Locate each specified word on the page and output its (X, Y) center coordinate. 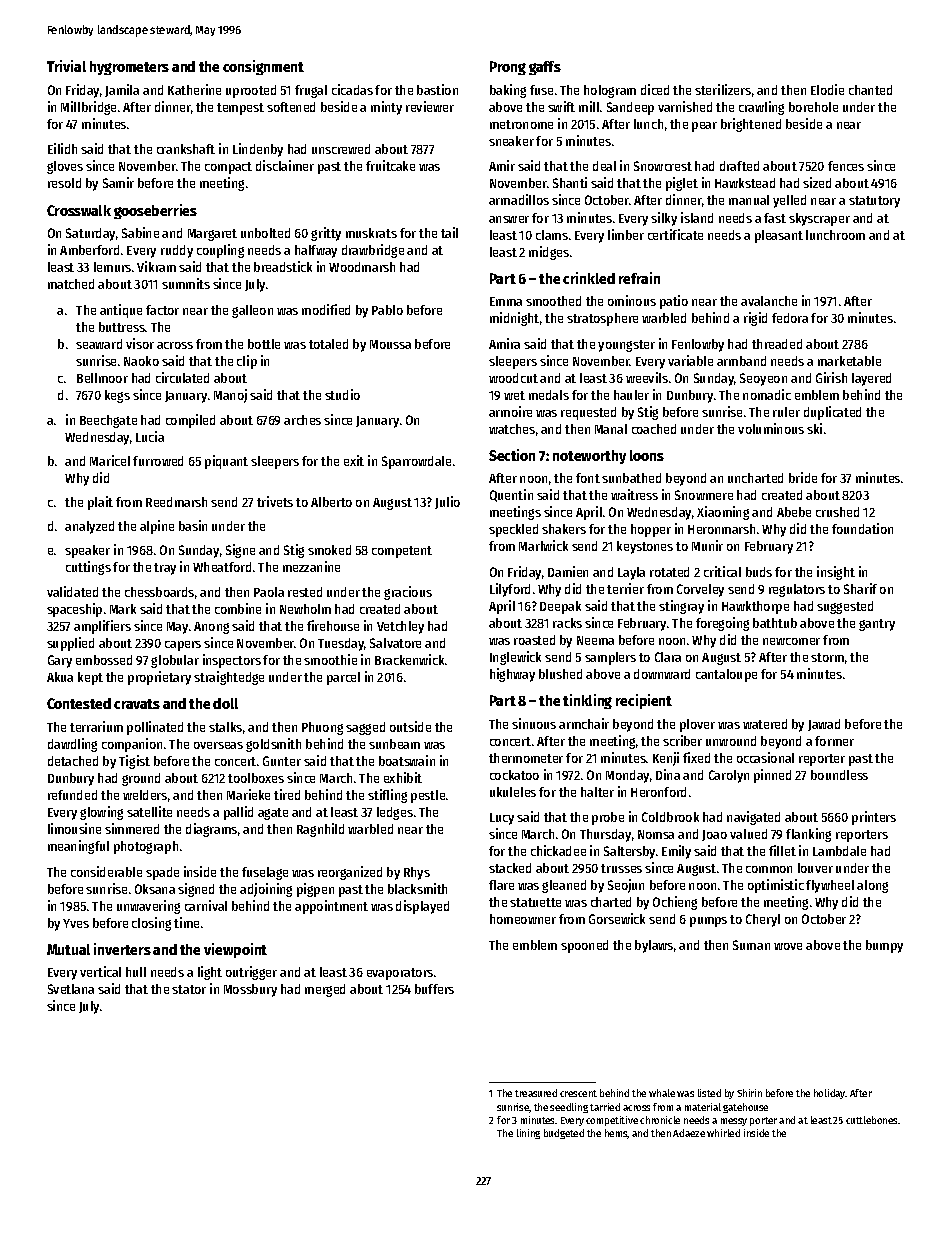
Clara (668, 657)
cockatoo (514, 775)
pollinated (155, 728)
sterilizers (723, 89)
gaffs (545, 68)
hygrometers (129, 68)
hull (136, 972)
